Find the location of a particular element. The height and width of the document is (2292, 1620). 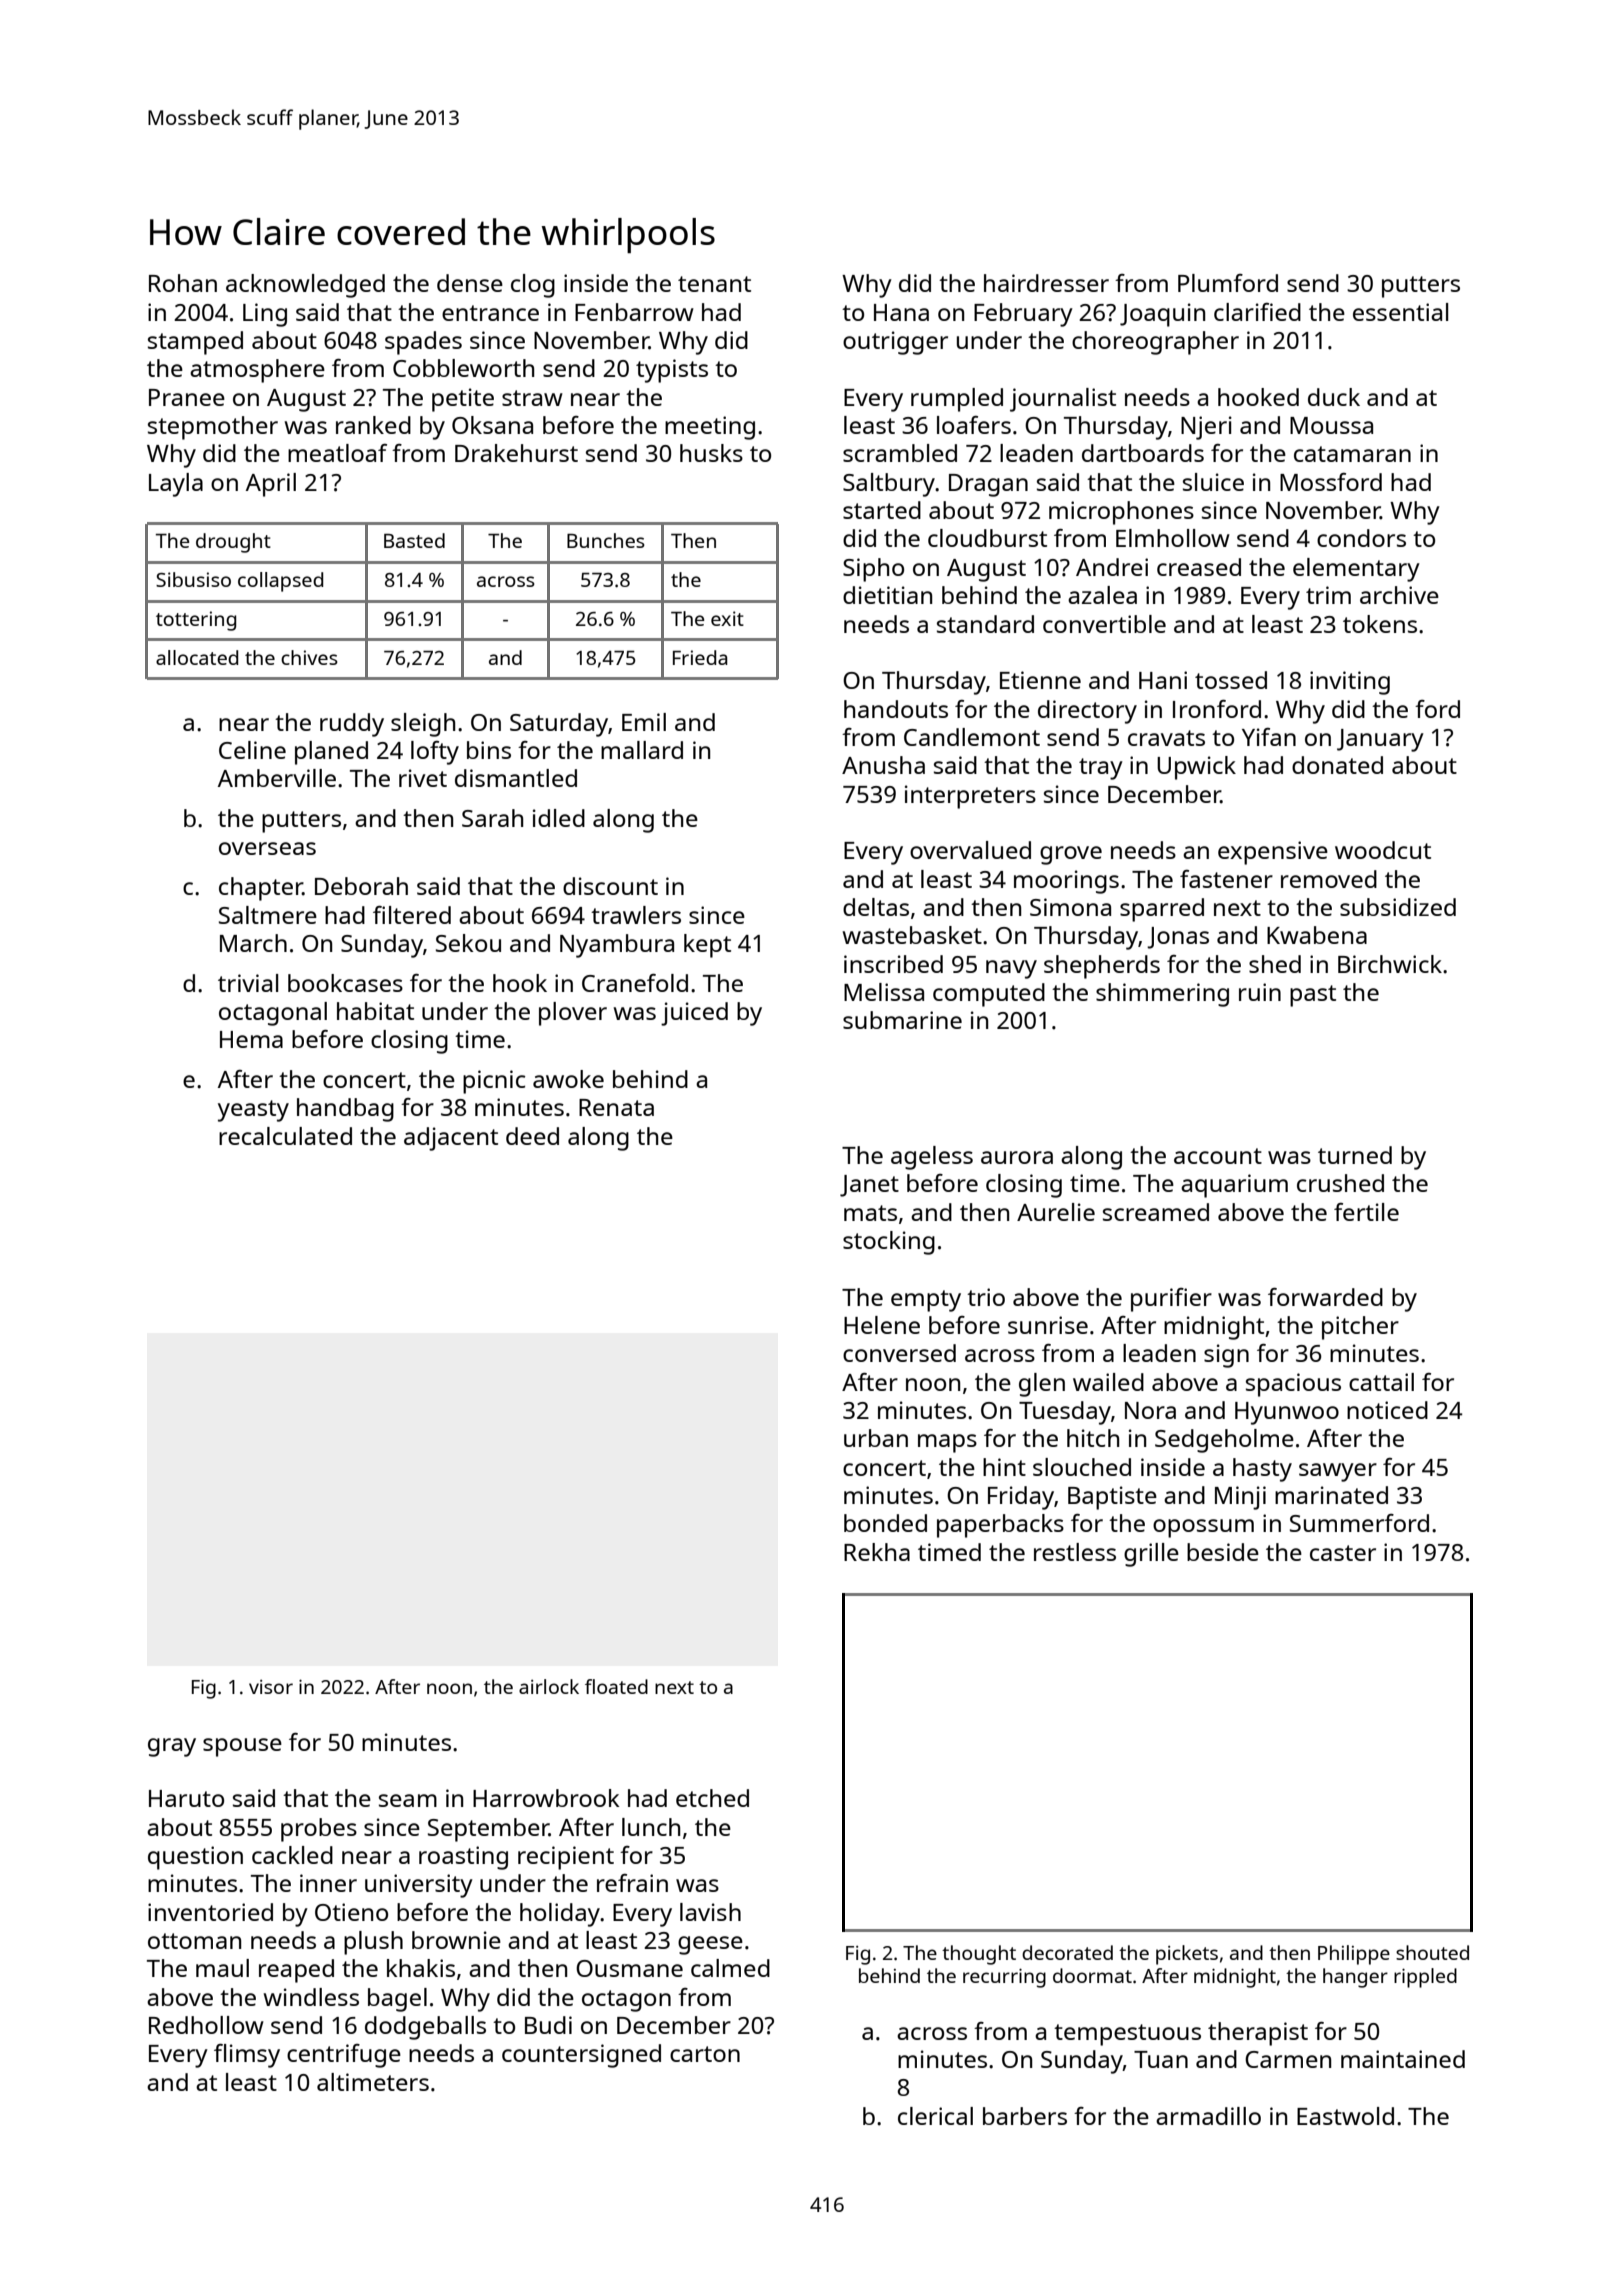

clerical is located at coordinates (935, 2116).
